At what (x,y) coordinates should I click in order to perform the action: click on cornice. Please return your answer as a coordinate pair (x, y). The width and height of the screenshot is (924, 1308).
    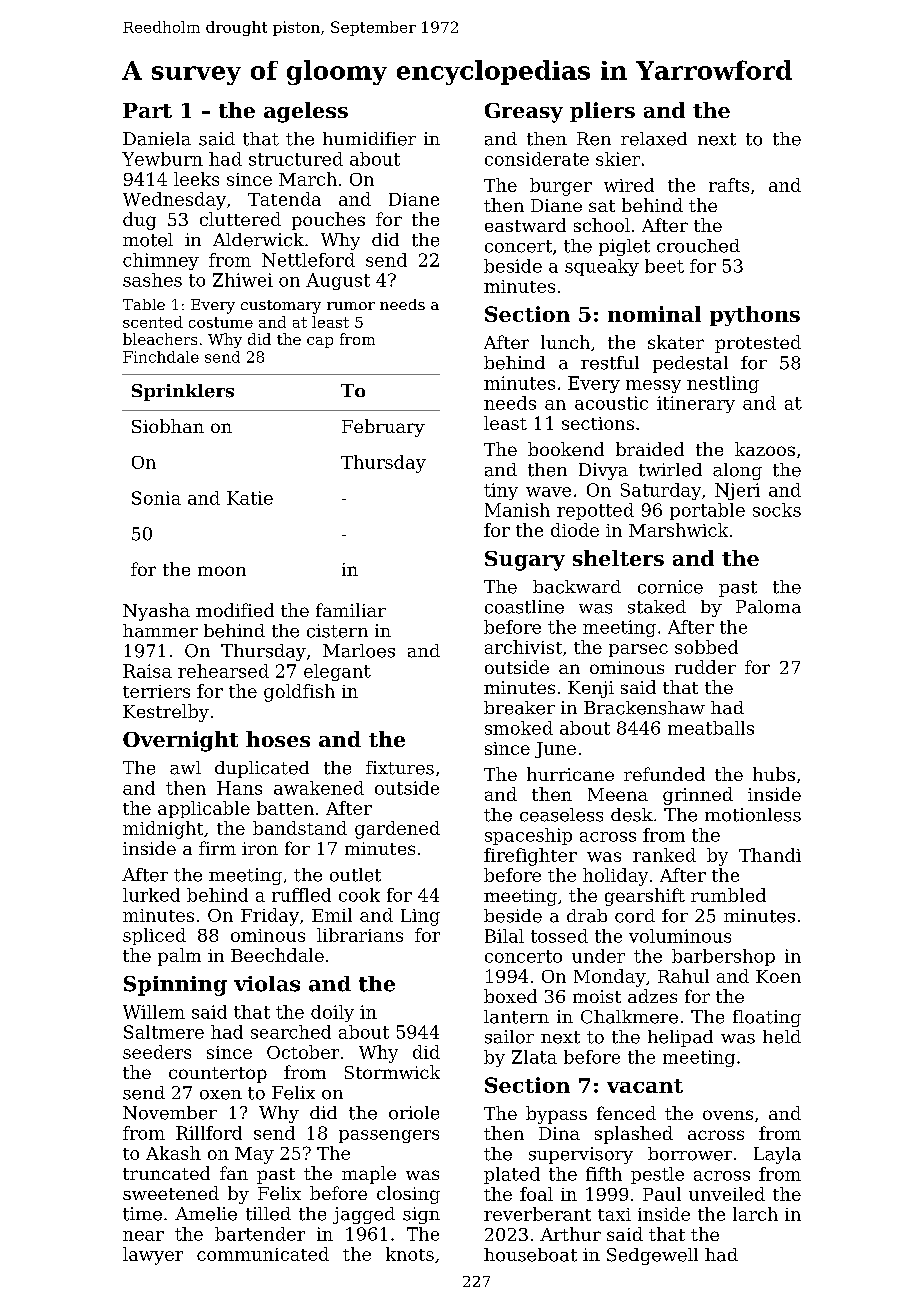
    Looking at the image, I should click on (670, 587).
